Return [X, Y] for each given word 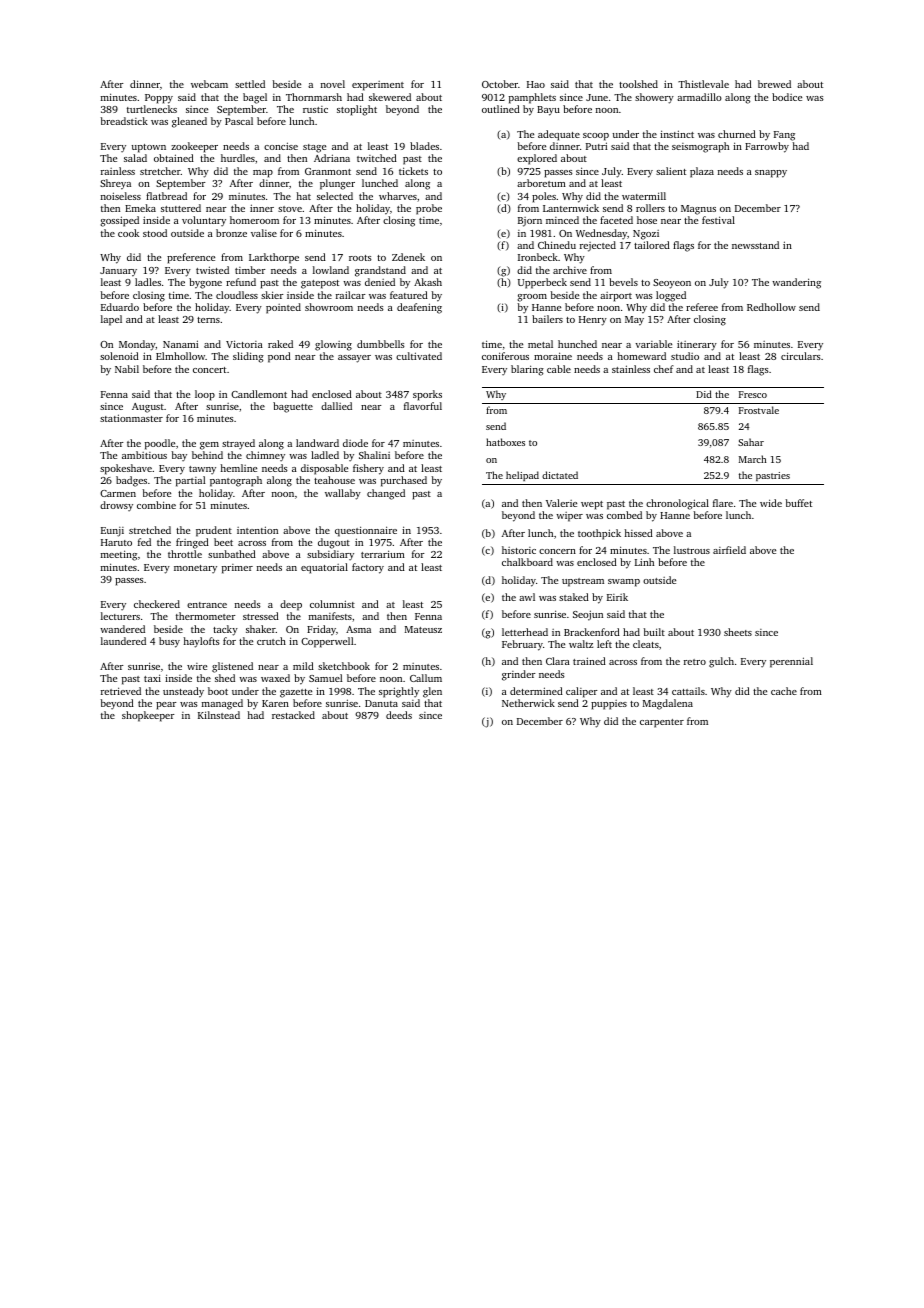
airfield [729, 550]
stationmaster [131, 418]
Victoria [244, 344]
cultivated [419, 356]
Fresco [753, 394]
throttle [185, 554]
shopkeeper [148, 716]
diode [355, 443]
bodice [787, 97]
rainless [118, 171]
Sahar [751, 442]
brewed [774, 84]
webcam [209, 84]
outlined [501, 109]
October [500, 84]
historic [519, 550]
